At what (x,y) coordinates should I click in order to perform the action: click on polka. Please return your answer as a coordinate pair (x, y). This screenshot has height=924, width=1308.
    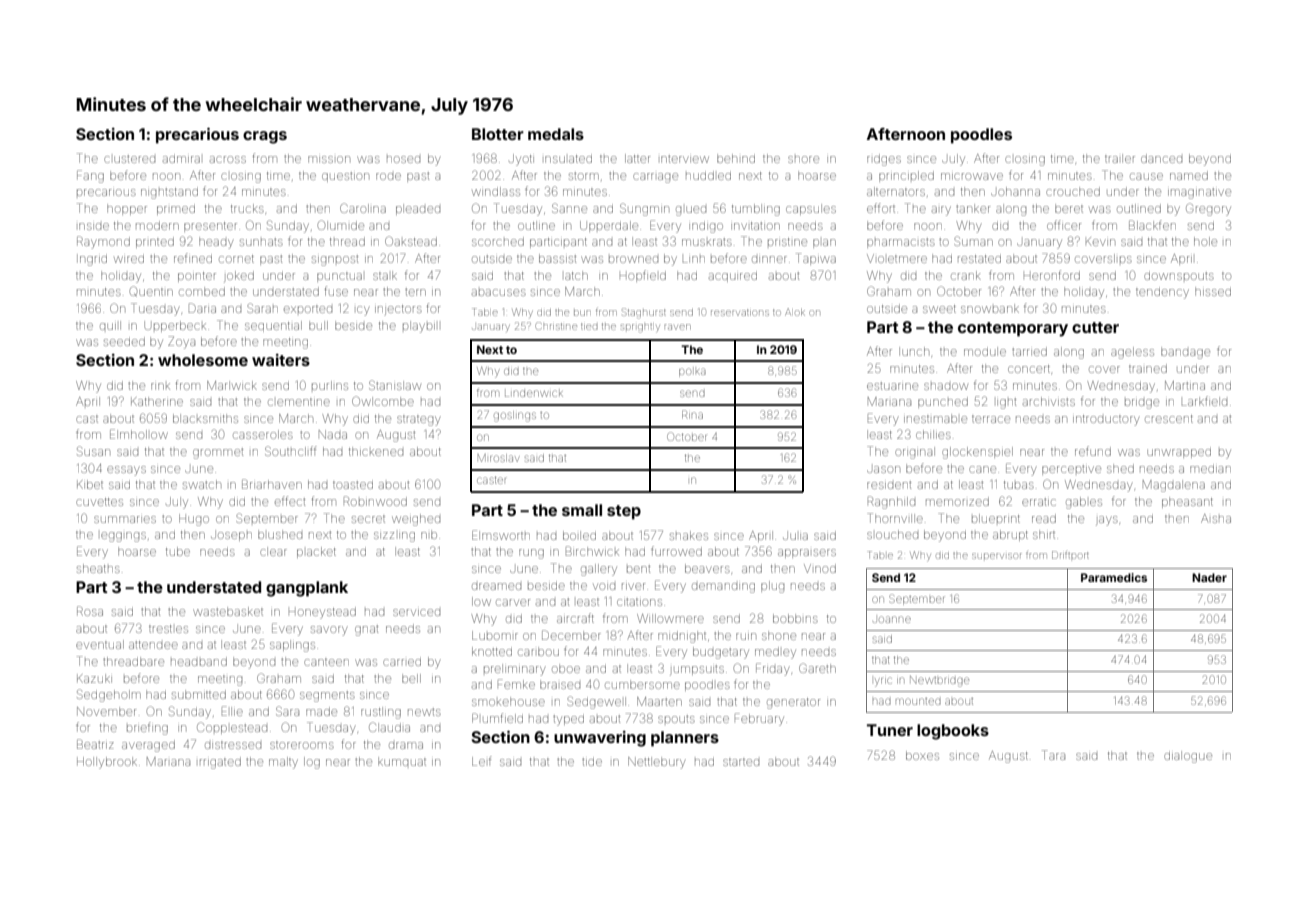
    Looking at the image, I should click on (692, 372).
